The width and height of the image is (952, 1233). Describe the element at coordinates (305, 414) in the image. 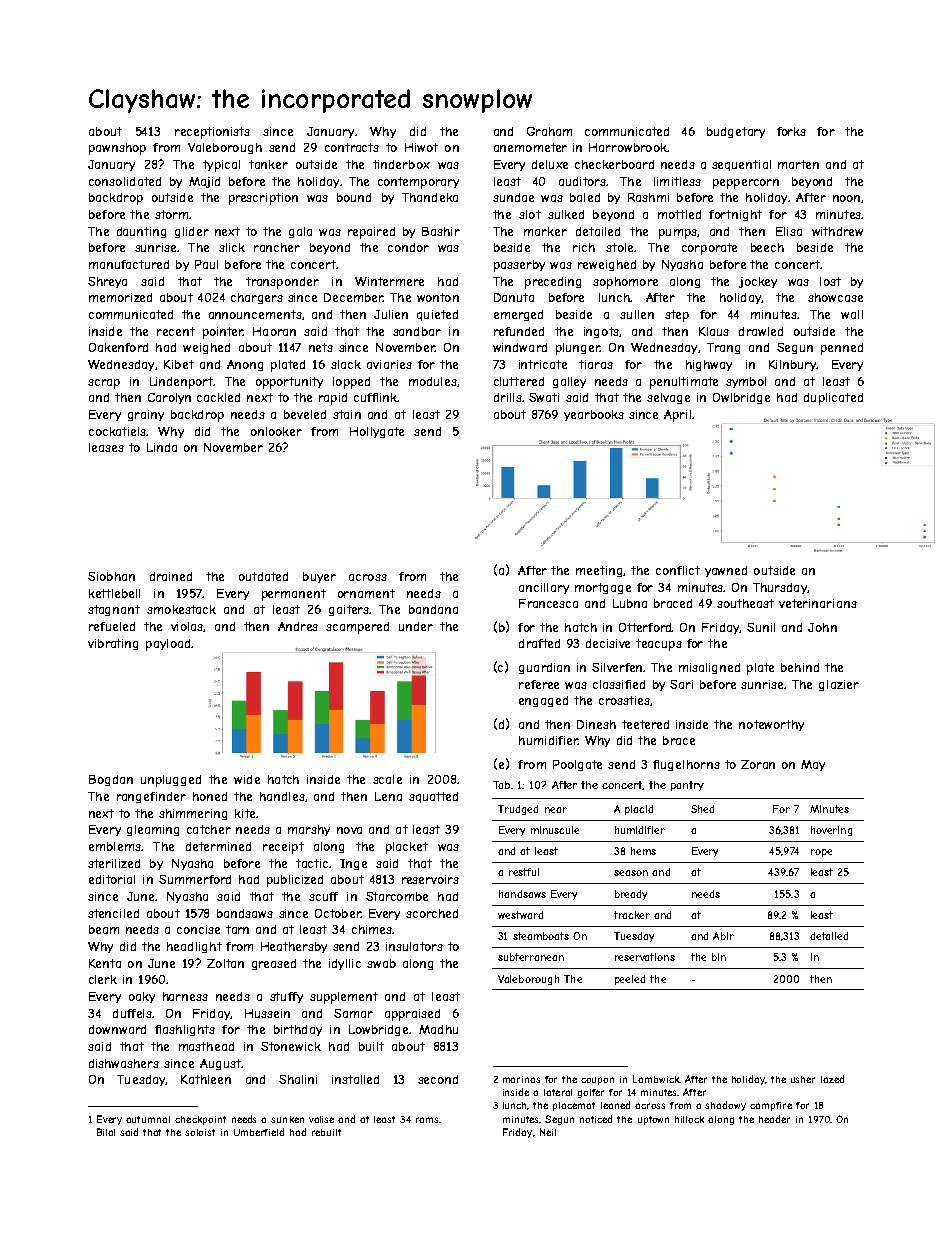

I see `beveled` at that location.
